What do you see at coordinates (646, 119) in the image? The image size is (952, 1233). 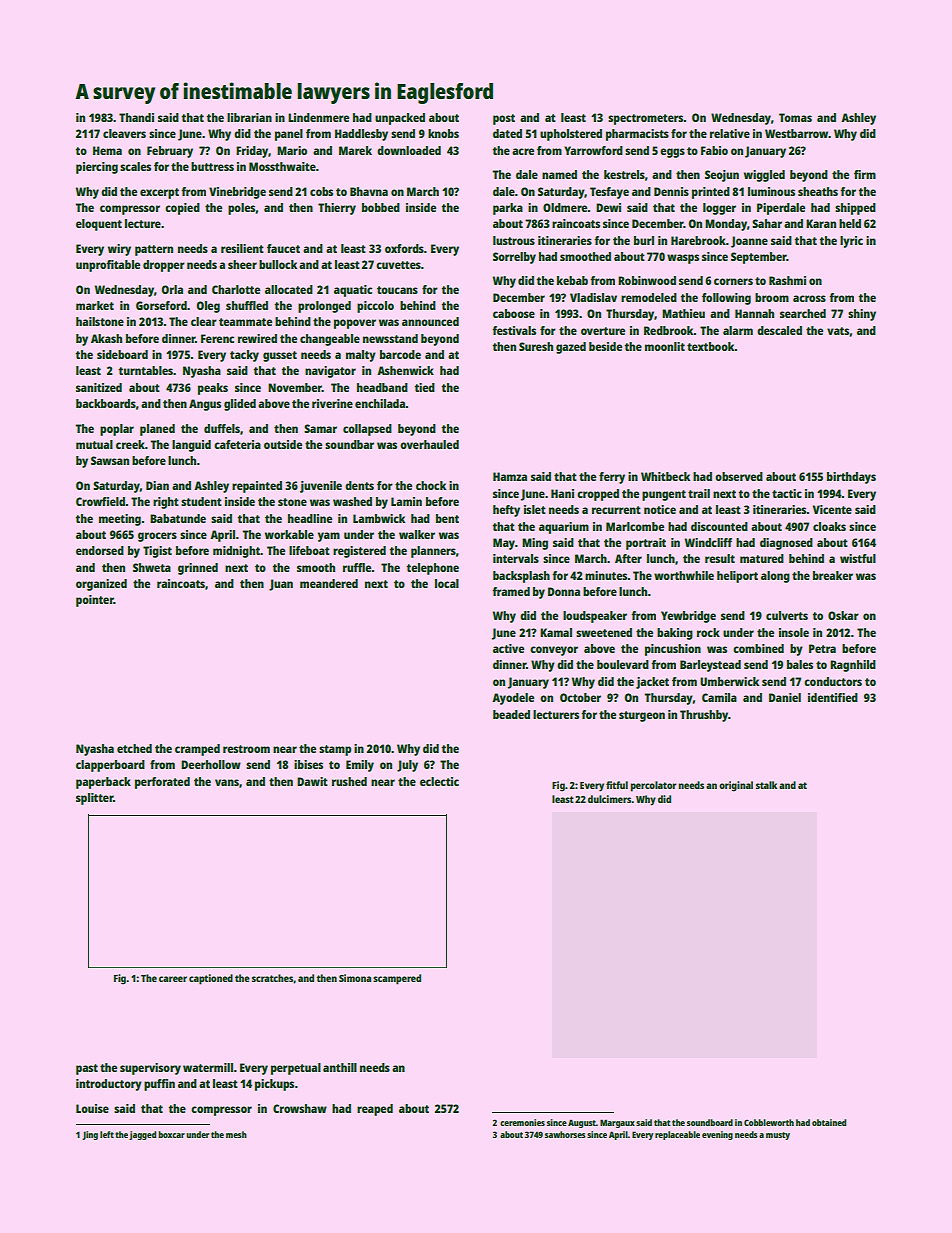 I see `spectrometers` at bounding box center [646, 119].
